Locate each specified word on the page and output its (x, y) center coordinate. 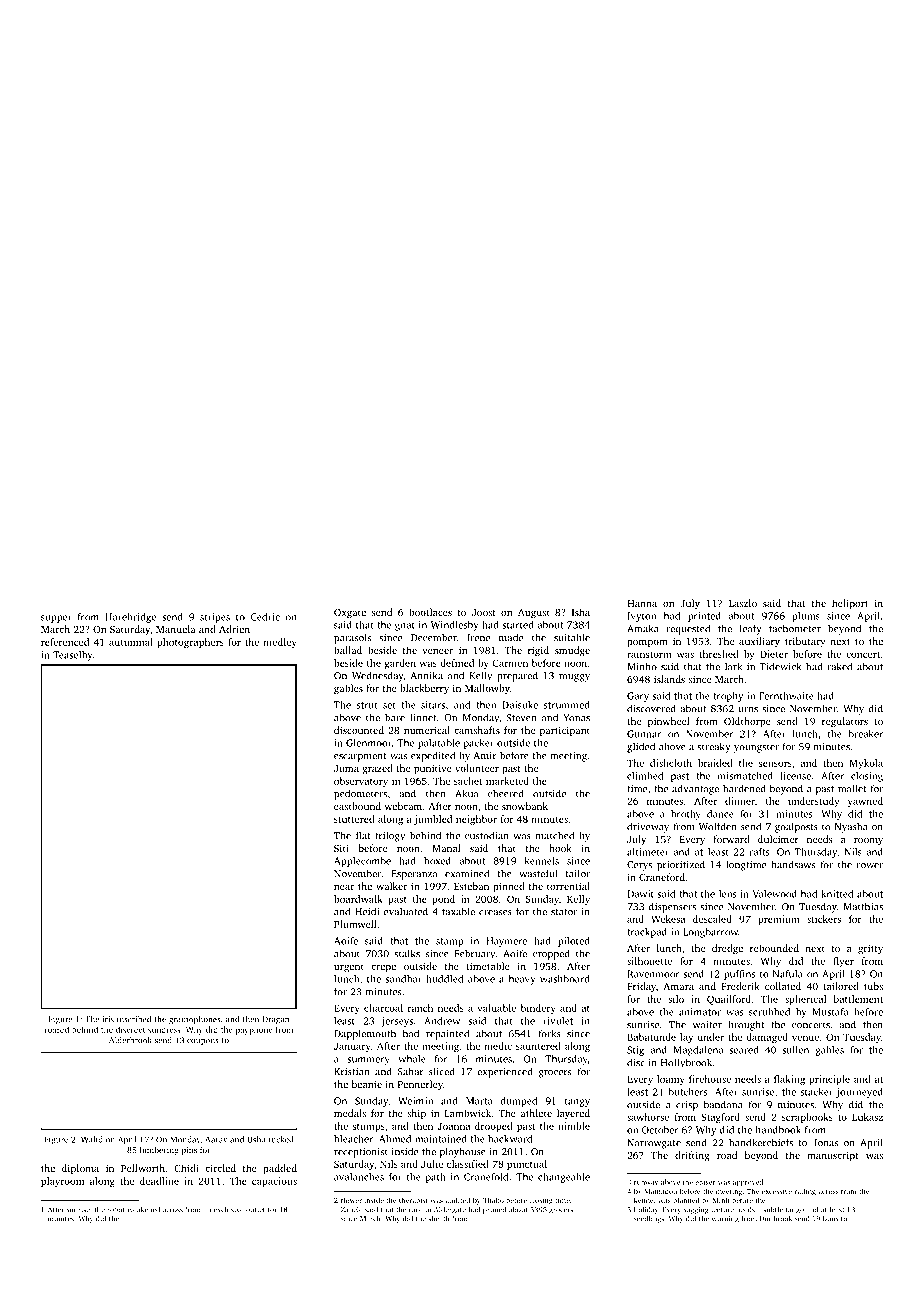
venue (805, 1038)
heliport (850, 604)
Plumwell (355, 924)
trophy (728, 697)
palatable (439, 744)
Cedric (265, 617)
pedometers (360, 794)
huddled (445, 979)
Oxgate (350, 614)
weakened (144, 1210)
